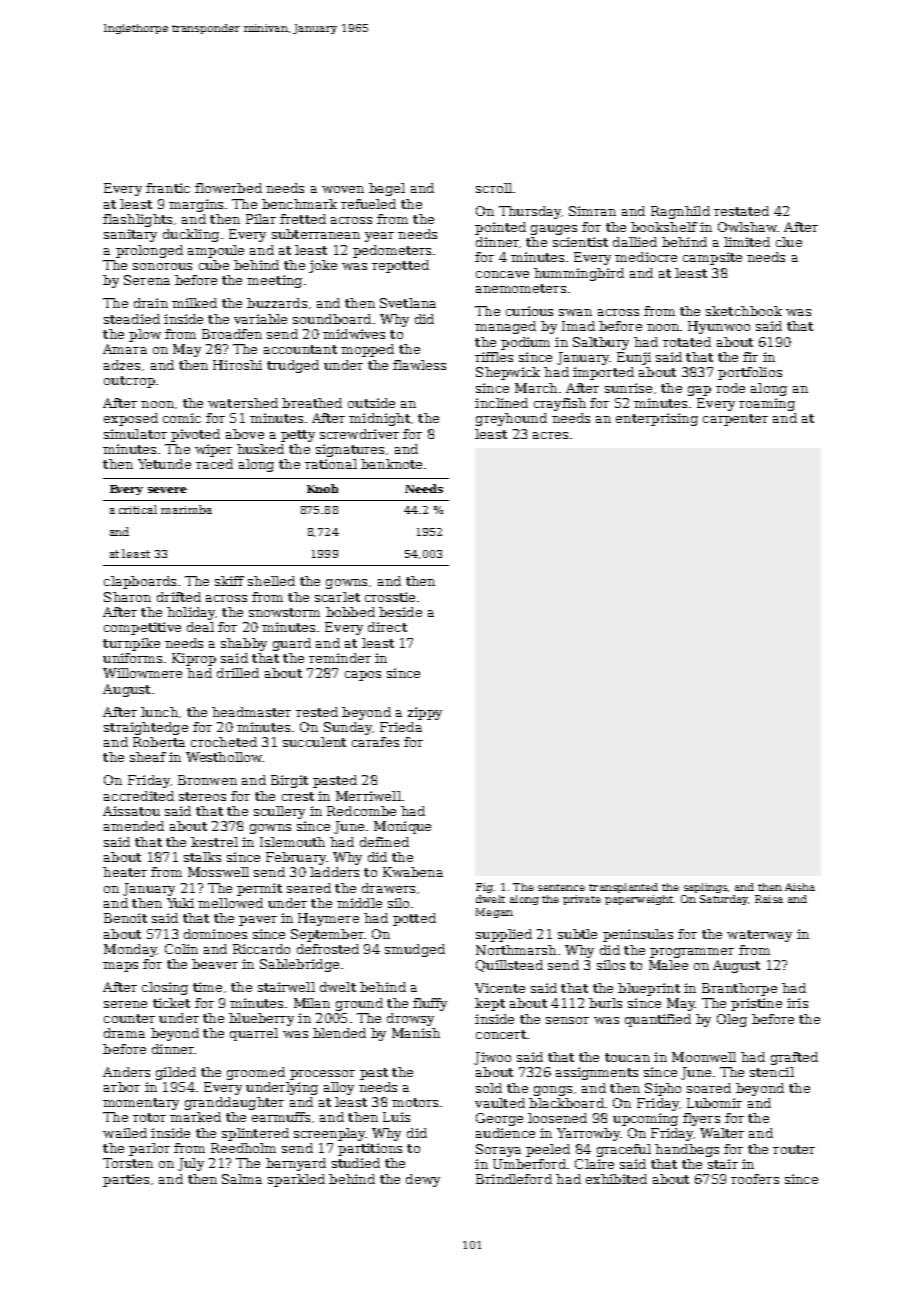 This screenshot has width=924, height=1308. I want to click on parties, so click(126, 1180).
